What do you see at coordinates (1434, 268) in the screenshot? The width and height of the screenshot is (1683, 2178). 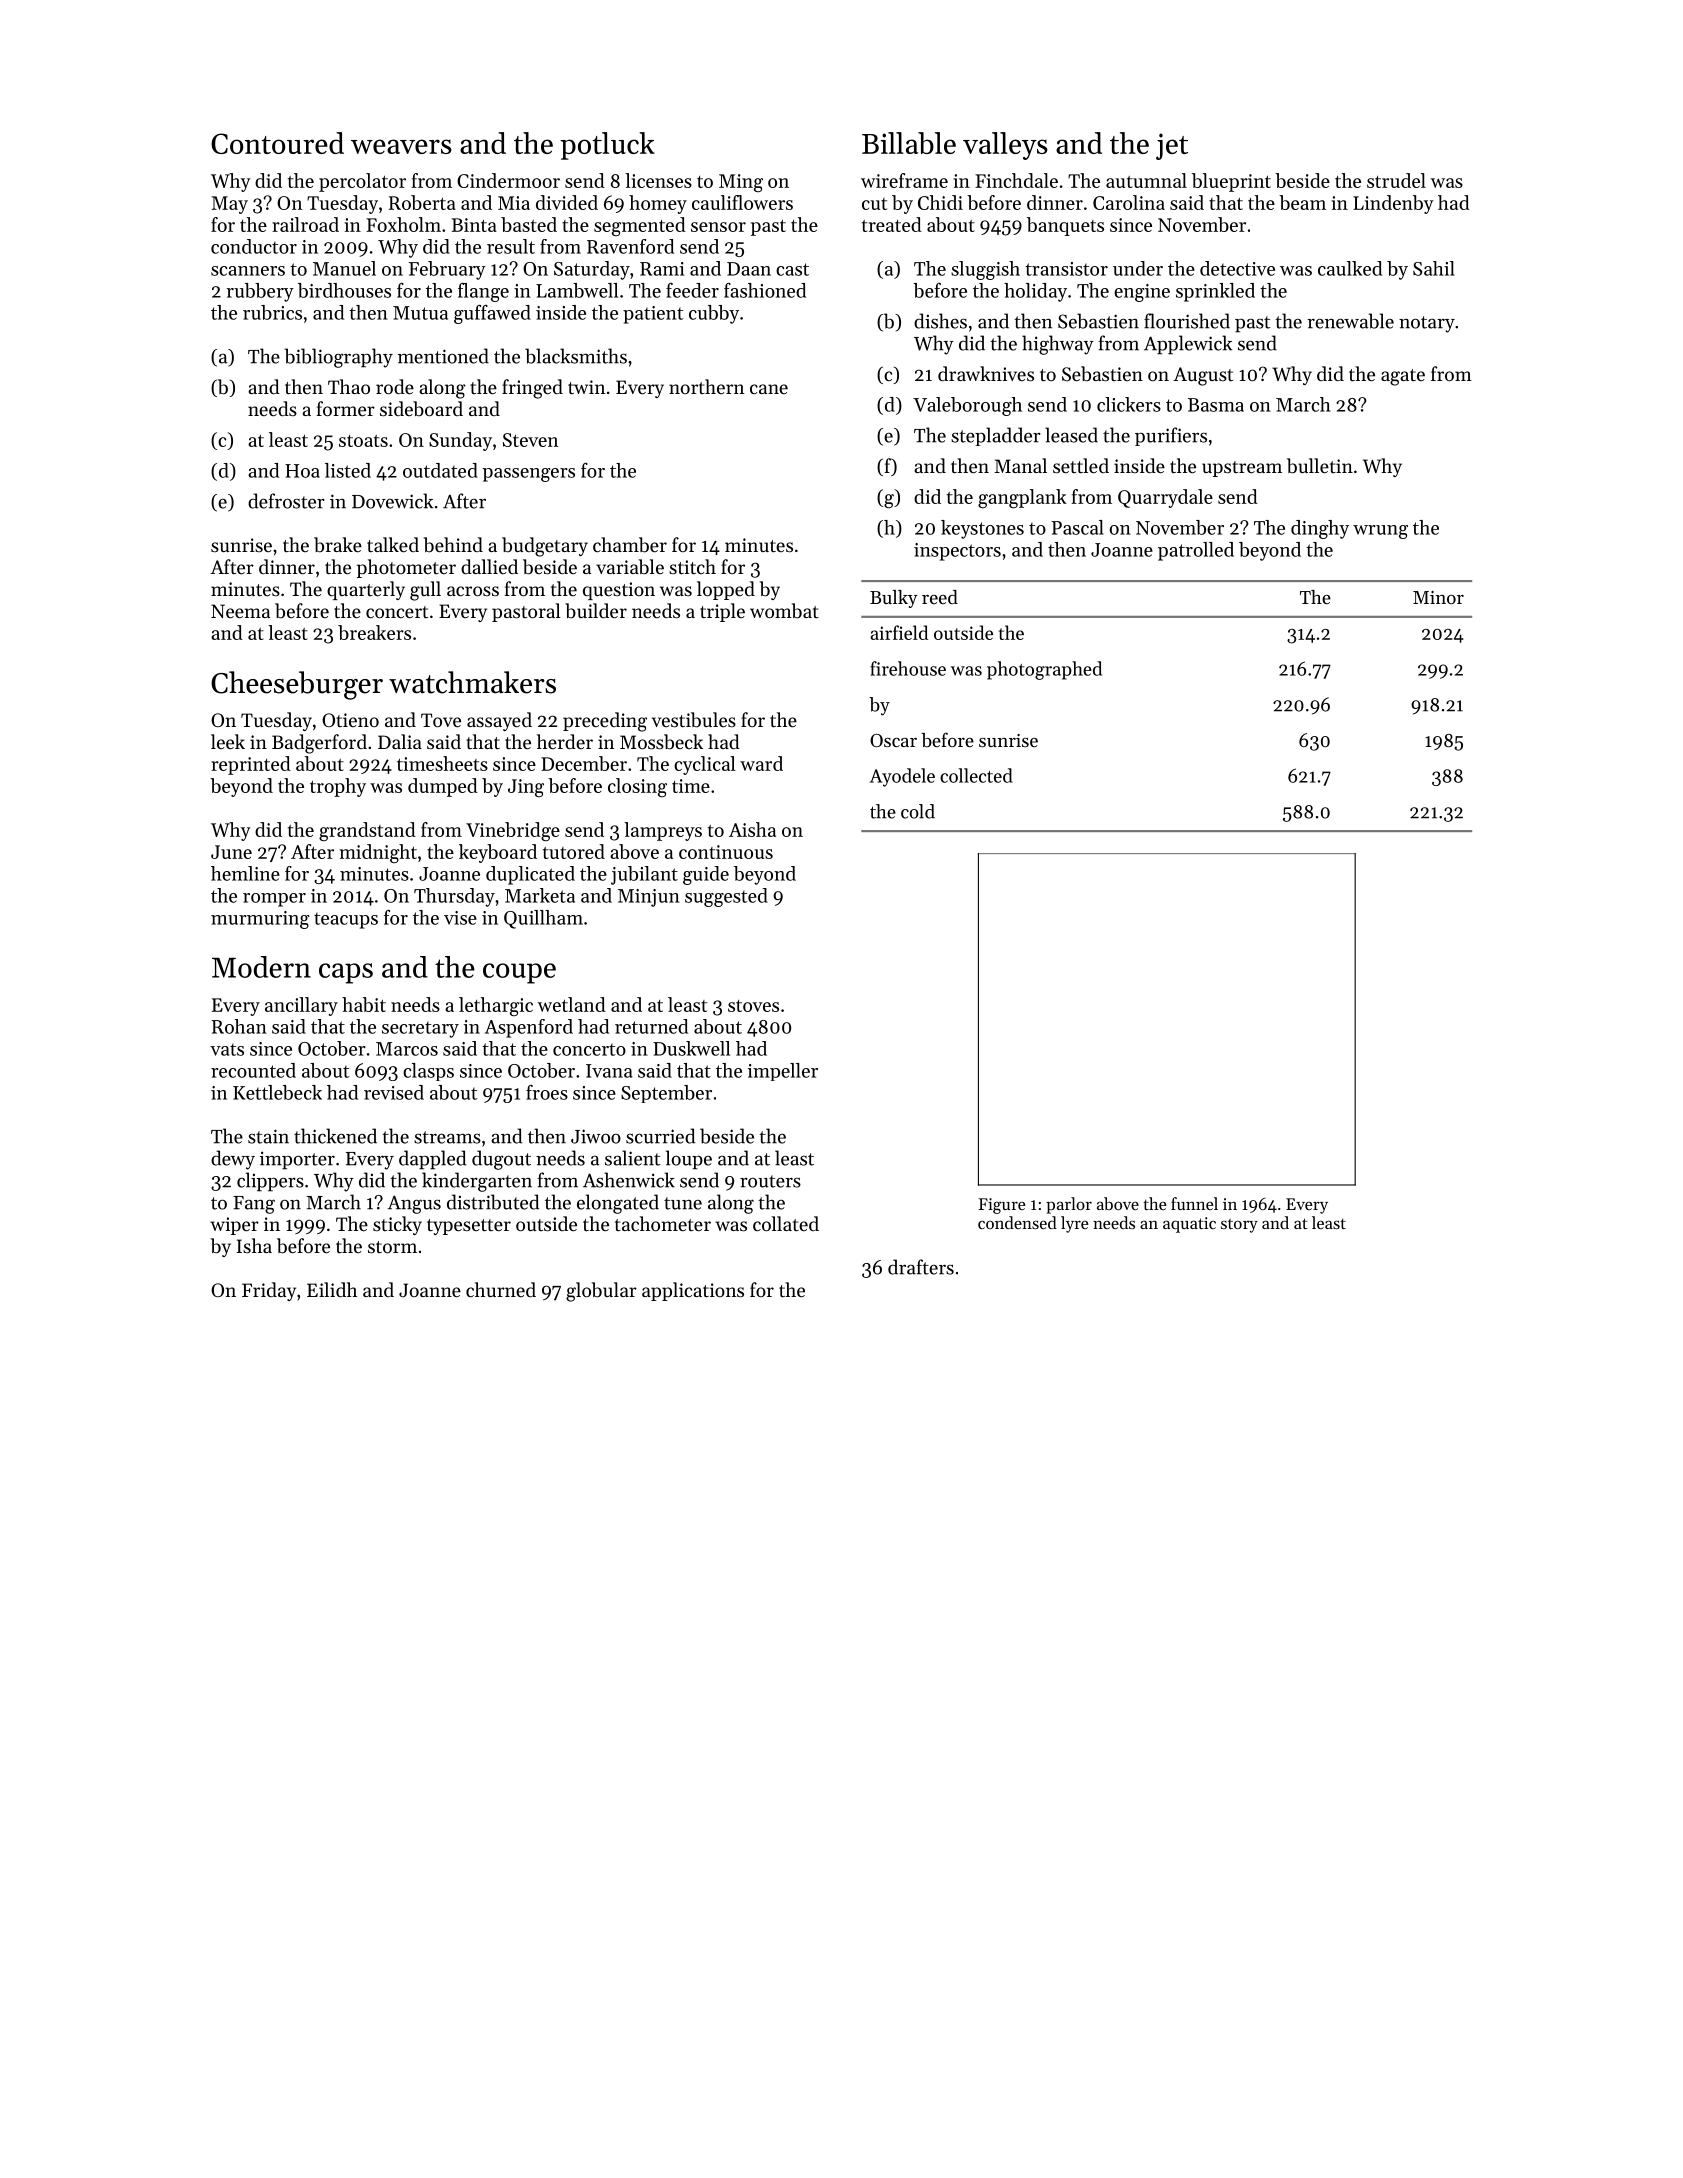 I see `Sahil` at bounding box center [1434, 268].
